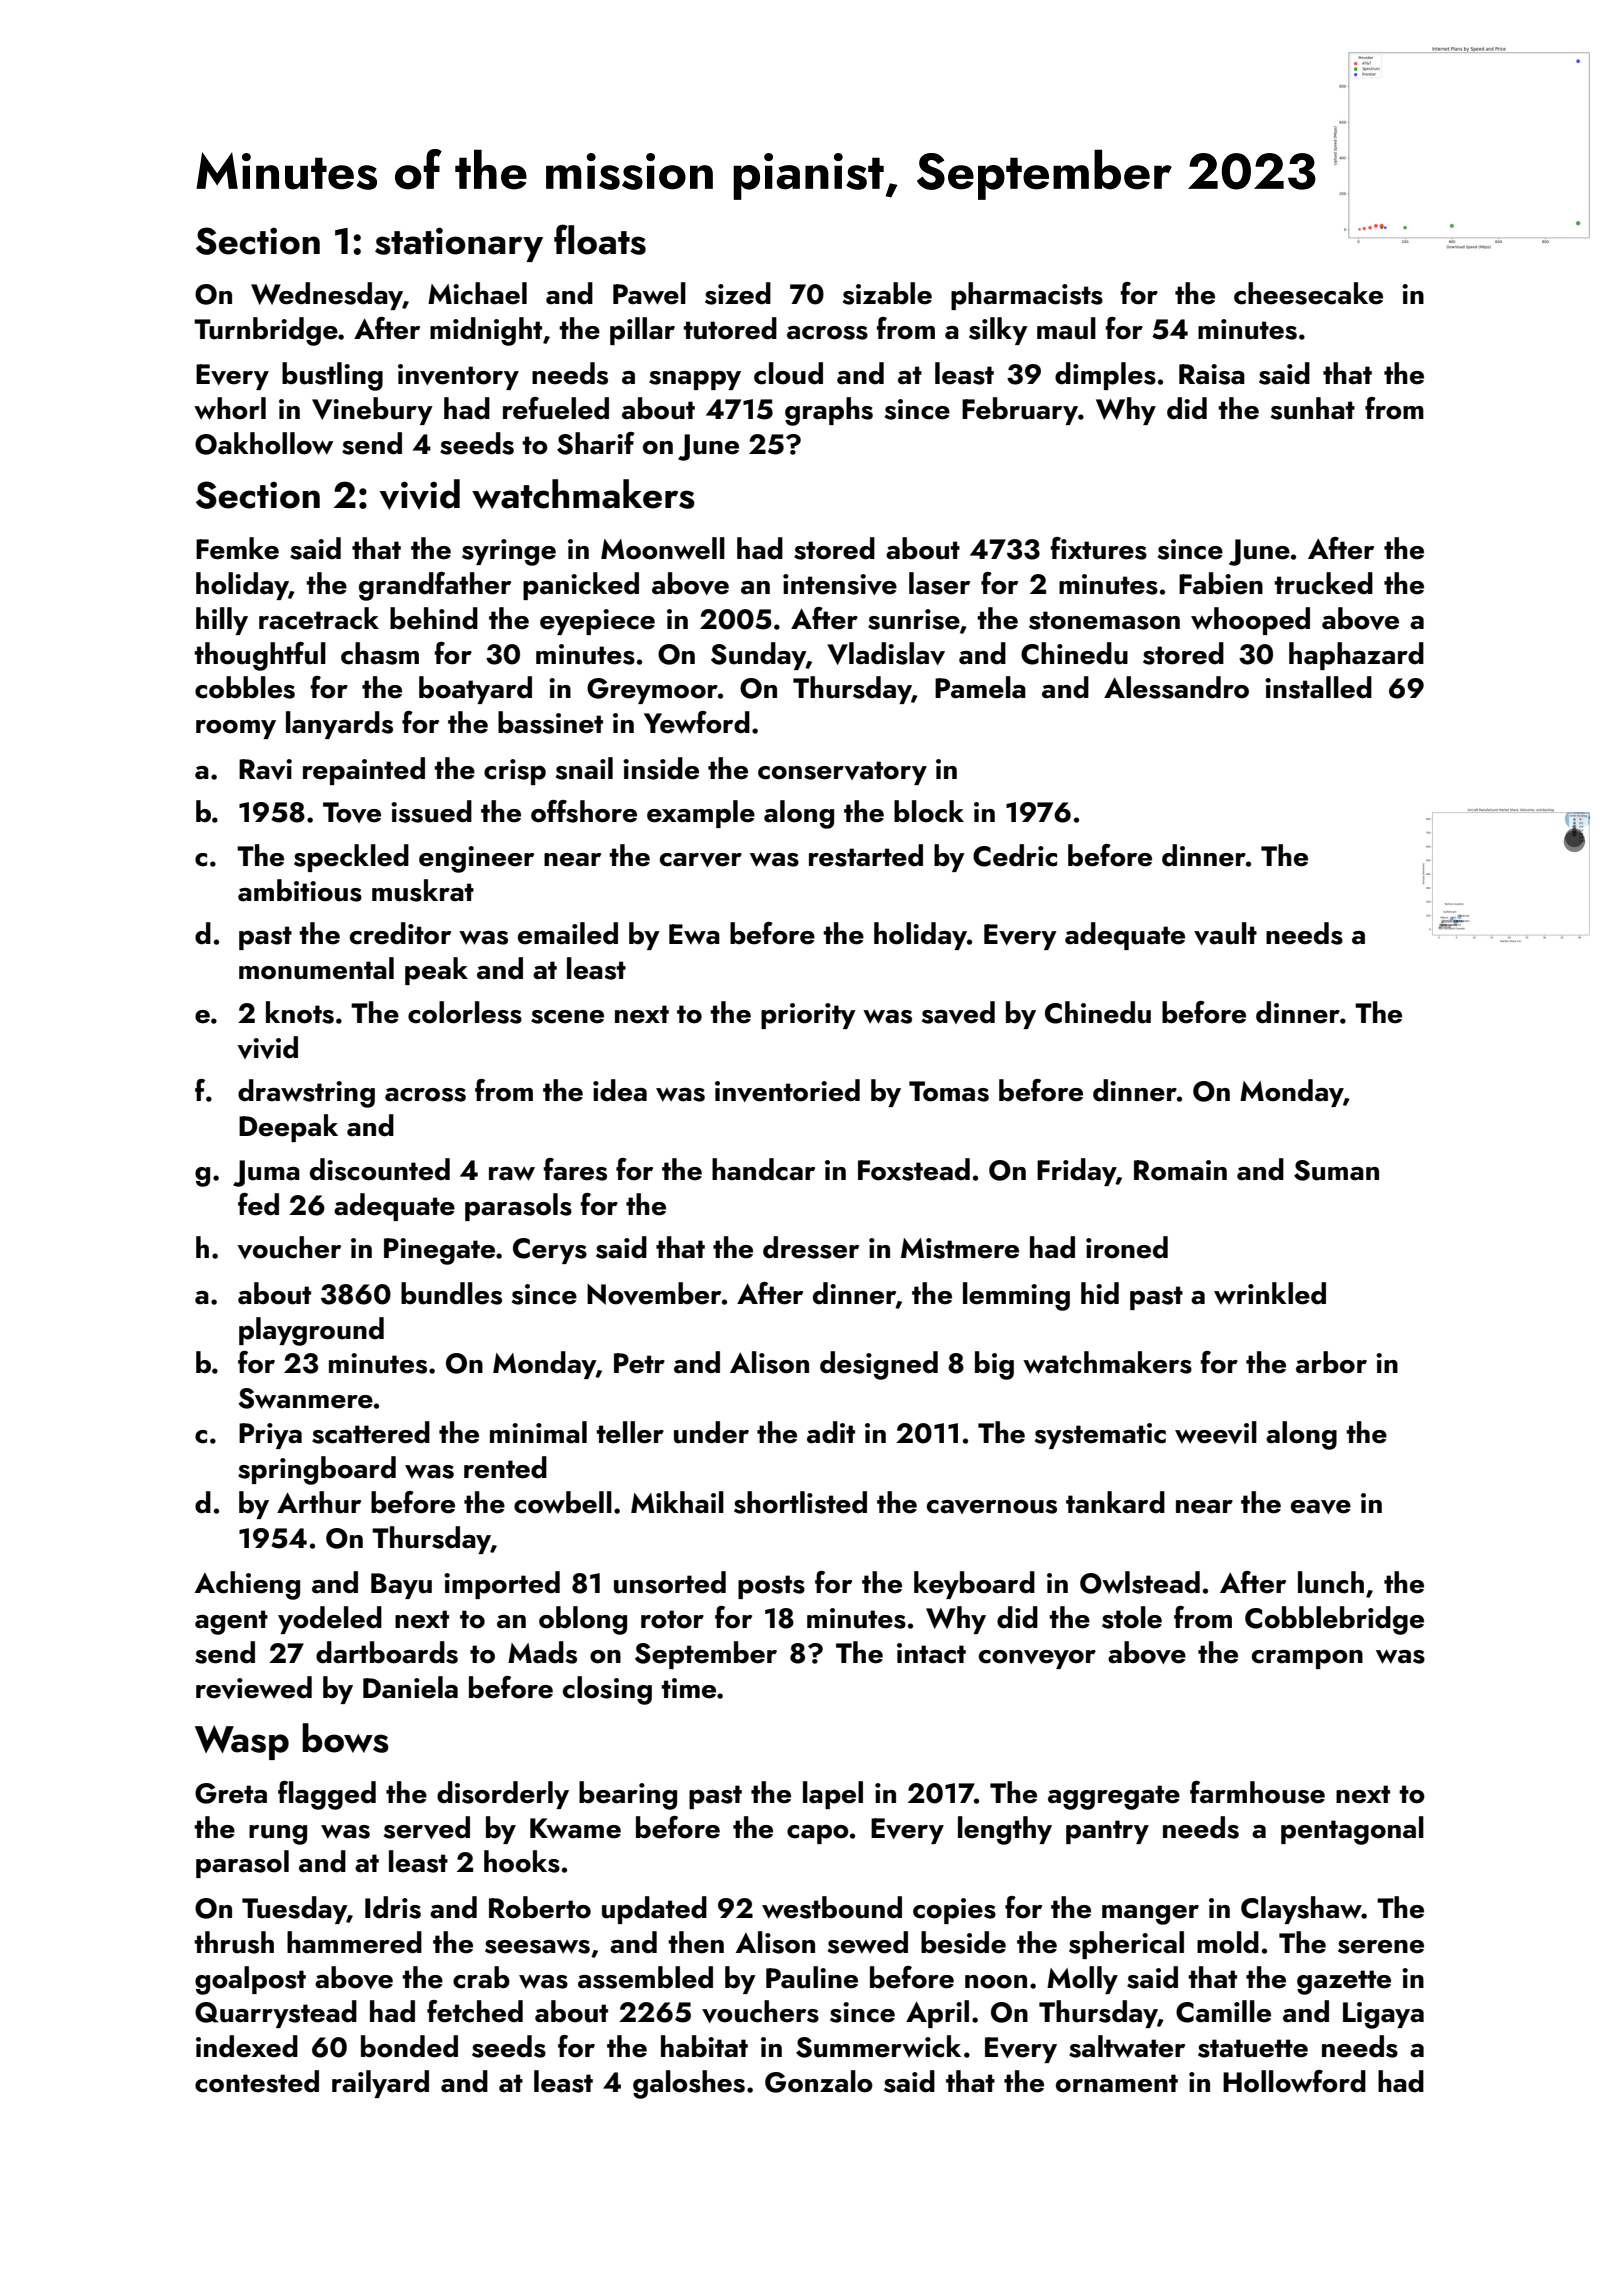 Image resolution: width=1620 pixels, height=2292 pixels. Describe the element at coordinates (1308, 293) in the screenshot. I see `cheesecake` at that location.
